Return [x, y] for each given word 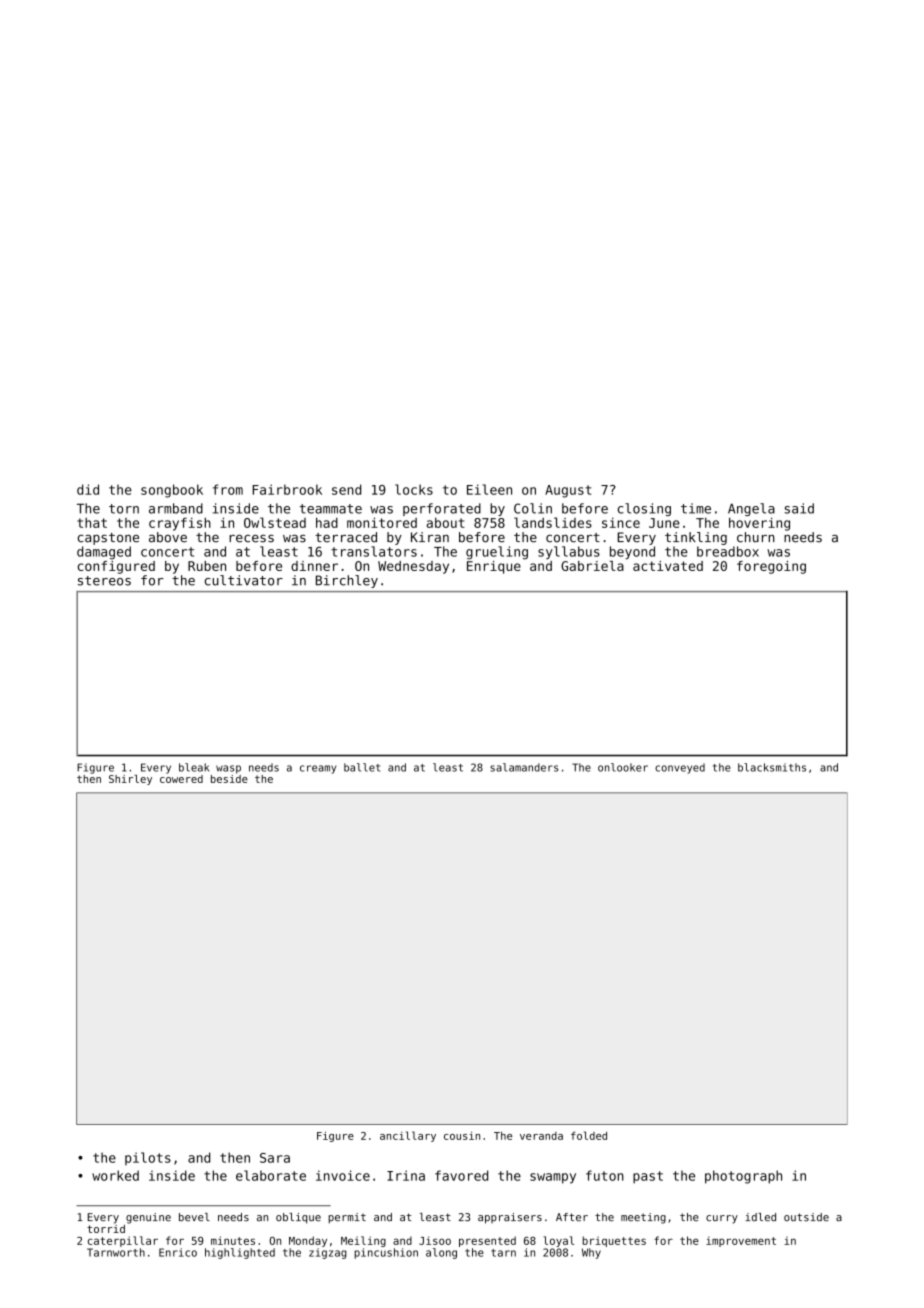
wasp [228, 769]
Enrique [494, 567]
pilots [148, 1158]
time [696, 508]
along [441, 1253]
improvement [741, 1241]
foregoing [771, 567]
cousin [462, 1136]
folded [589, 1135]
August [568, 491]
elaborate [271, 1175]
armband [176, 508]
